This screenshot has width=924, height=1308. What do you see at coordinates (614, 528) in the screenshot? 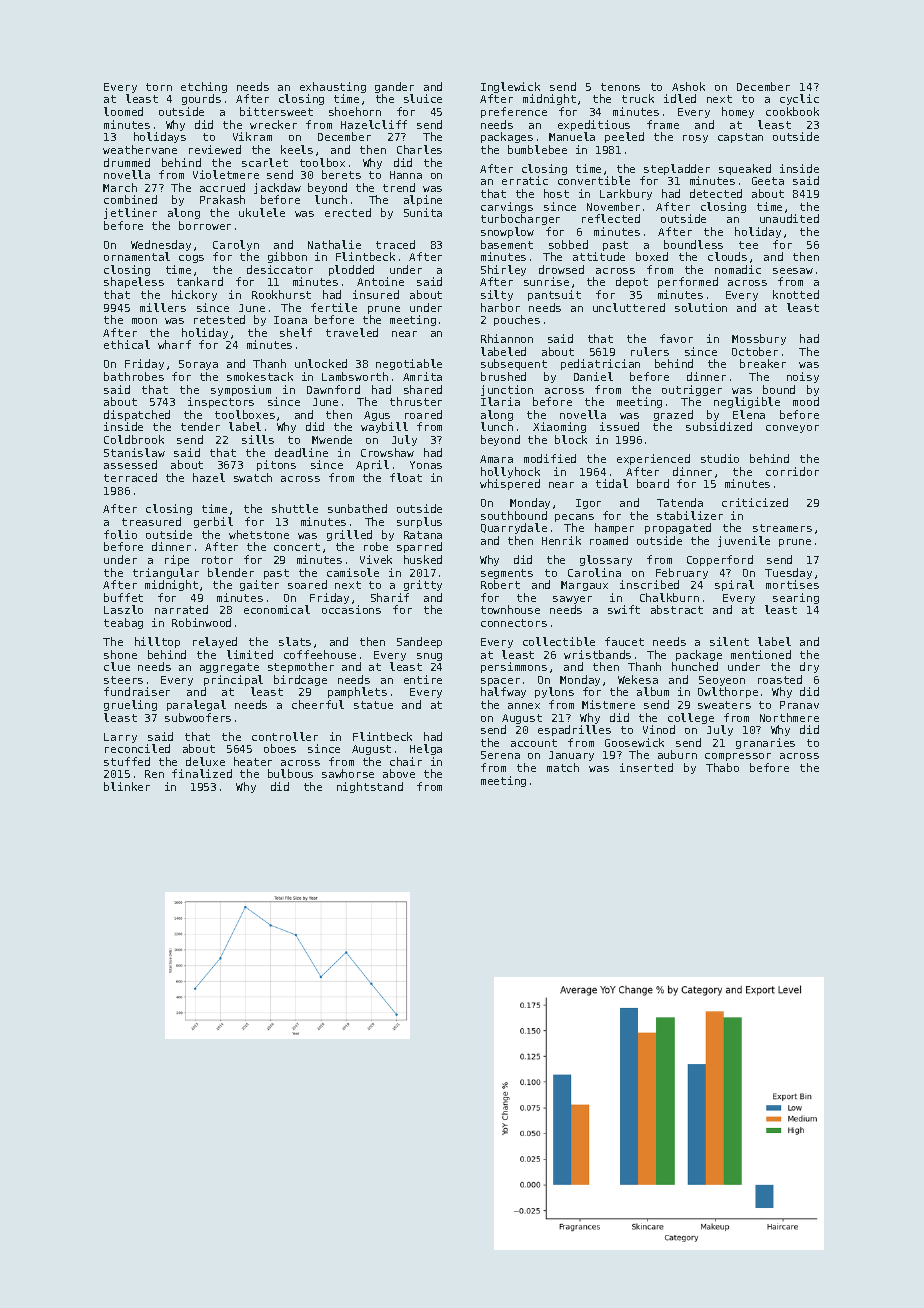
I see `hamper` at bounding box center [614, 528].
